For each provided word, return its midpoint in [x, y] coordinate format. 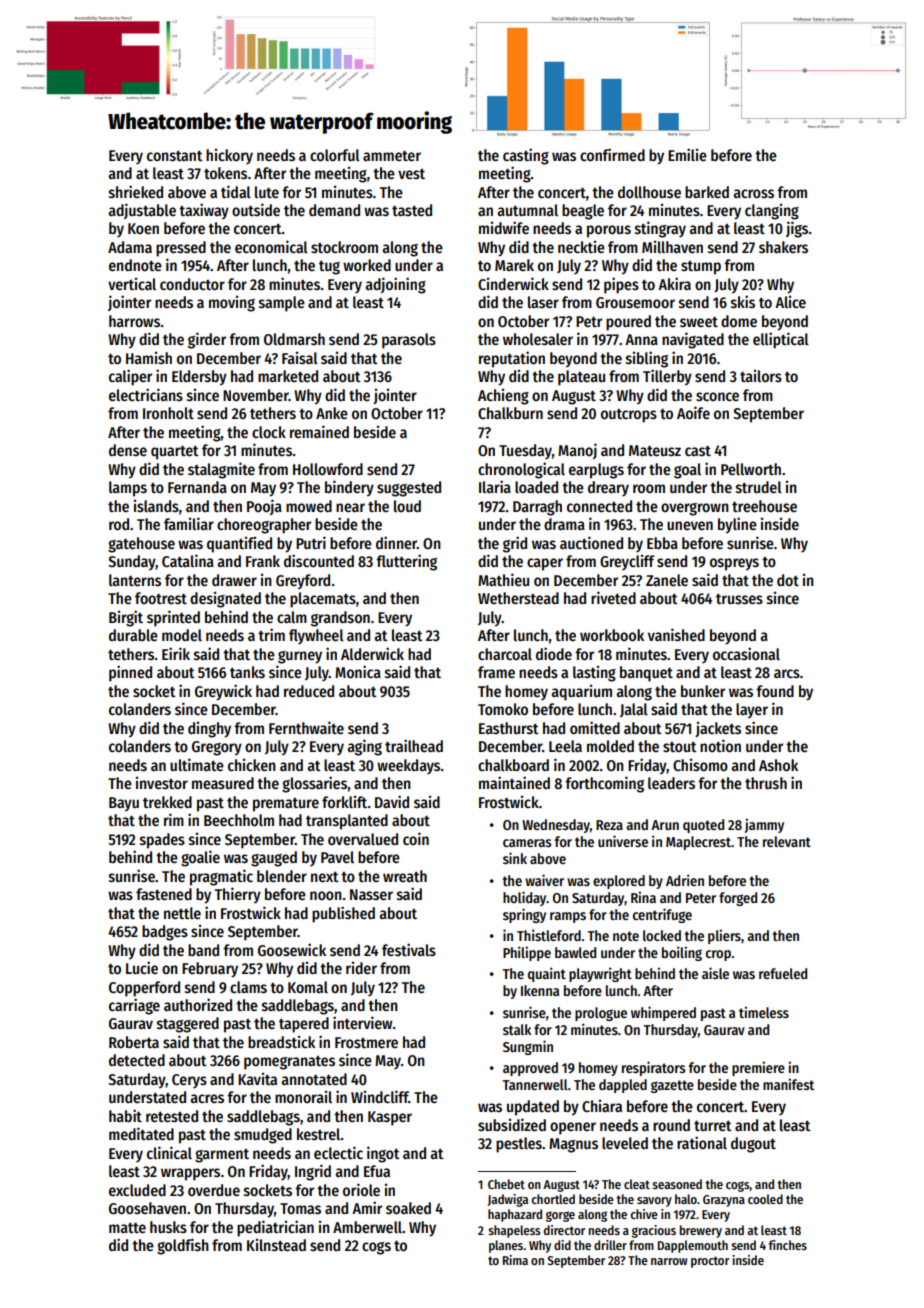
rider [361, 968]
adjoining [395, 285]
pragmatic [221, 877]
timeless [764, 1012]
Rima [515, 1260]
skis [743, 302]
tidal [236, 191]
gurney [300, 657]
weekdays [408, 766]
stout [680, 747]
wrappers [190, 1174]
